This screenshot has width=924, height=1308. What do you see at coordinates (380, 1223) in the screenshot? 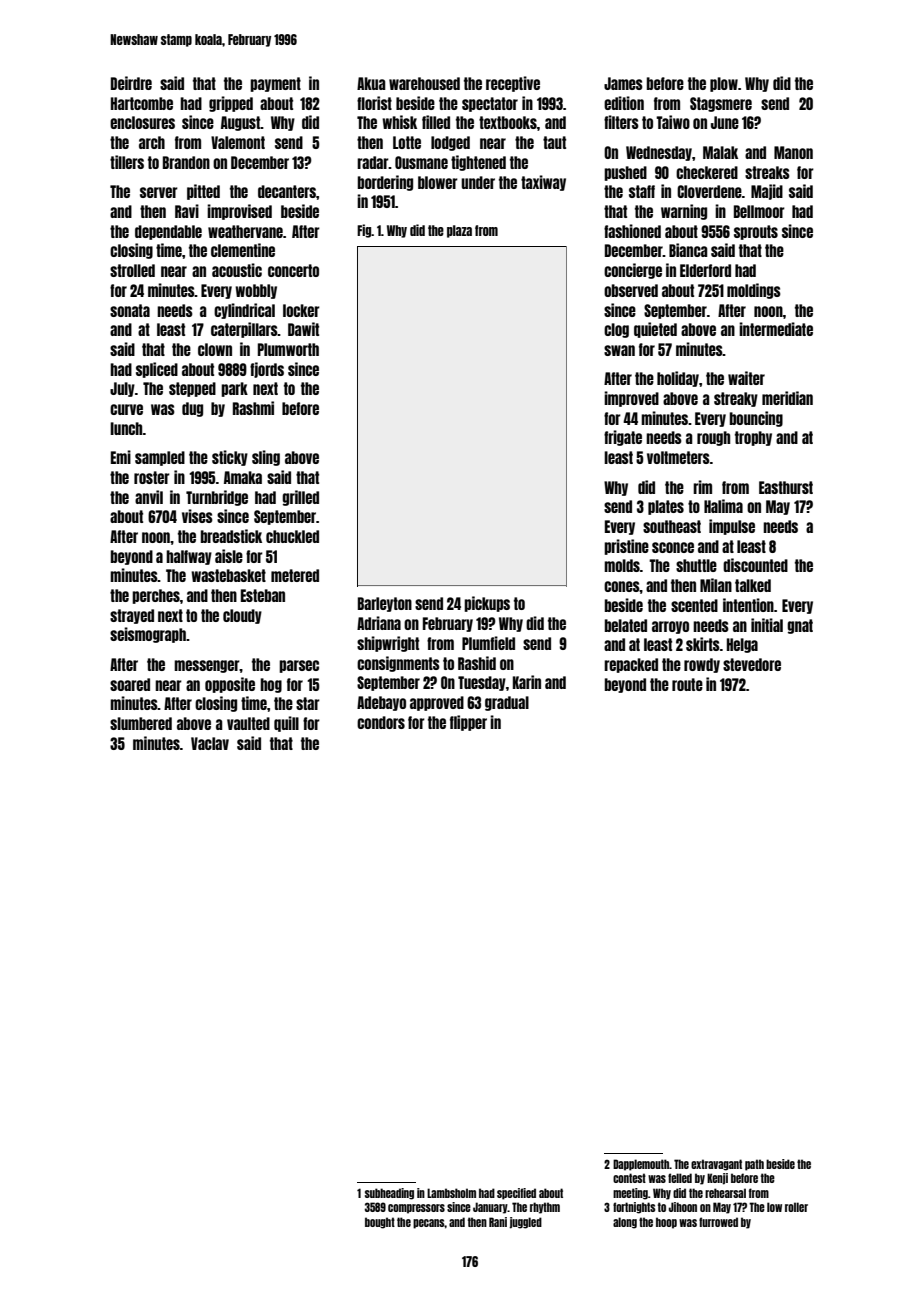
I see `bought` at bounding box center [380, 1223].
